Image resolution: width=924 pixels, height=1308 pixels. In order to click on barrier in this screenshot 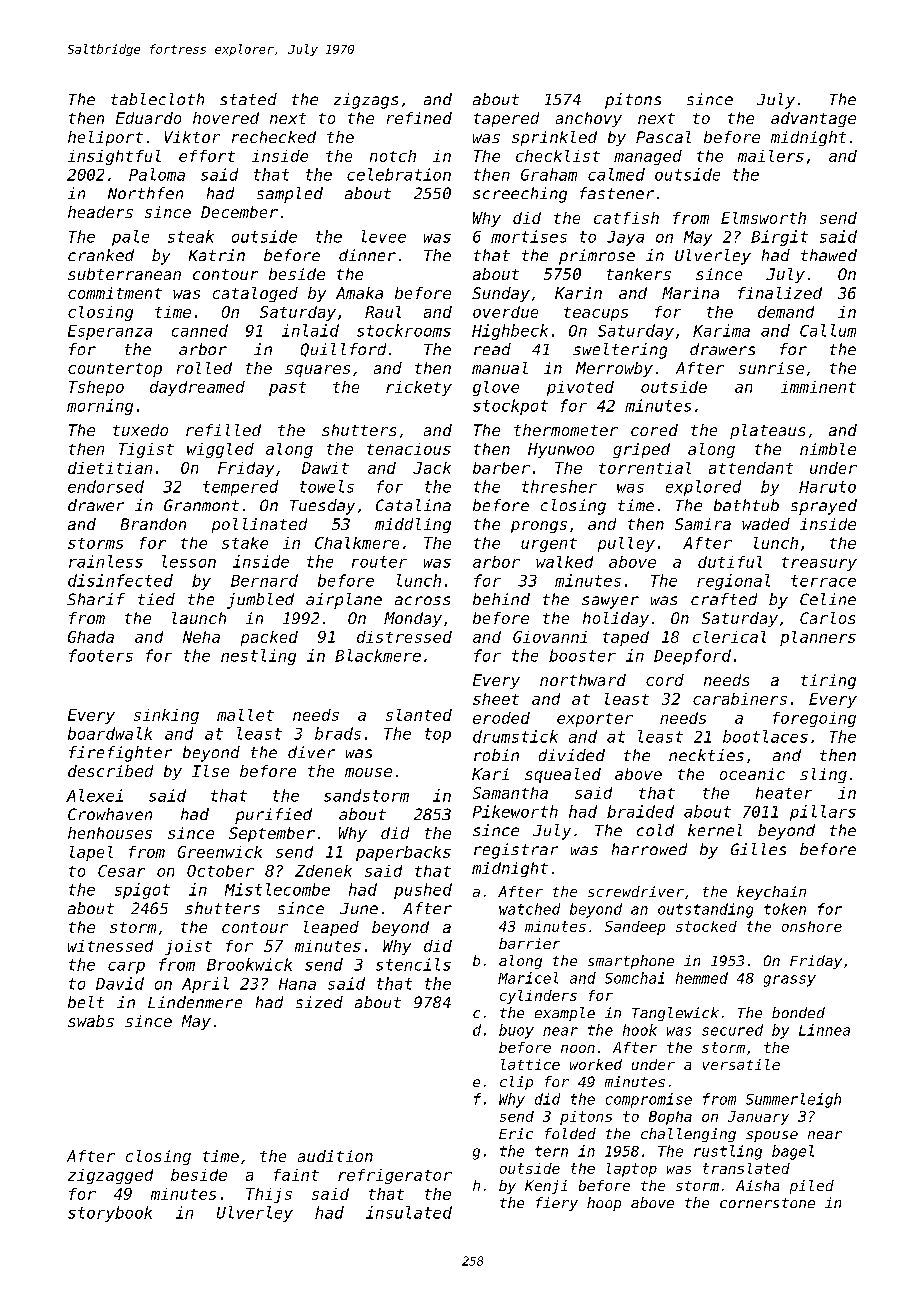, I will do `click(529, 943)`.
